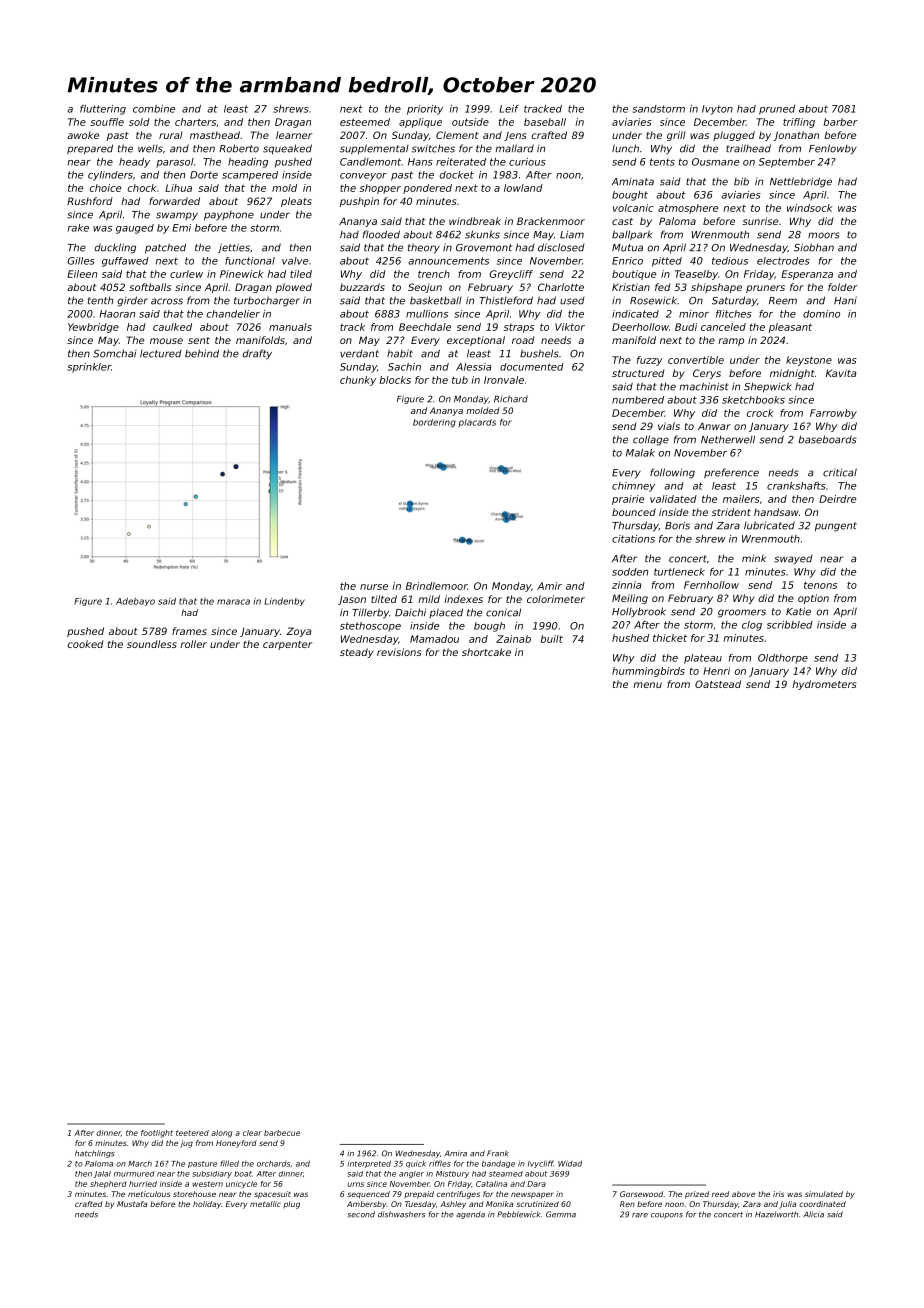  I want to click on chandelier, so click(233, 314).
